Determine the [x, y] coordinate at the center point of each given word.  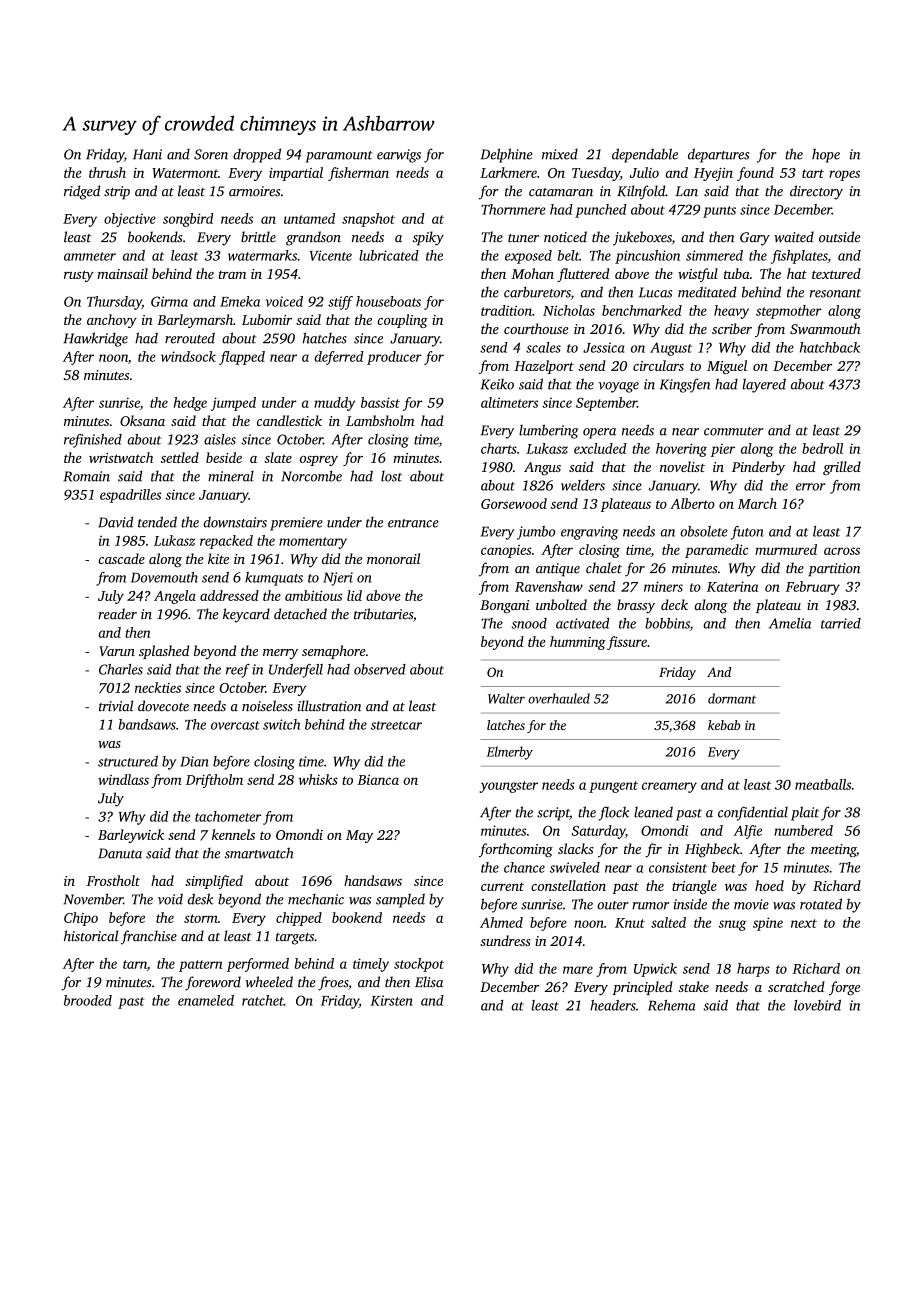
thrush [107, 172]
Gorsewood [514, 503]
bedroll [822, 448]
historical [91, 936]
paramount [339, 157]
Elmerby [510, 753]
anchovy [112, 321]
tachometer [228, 816]
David [115, 522]
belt [568, 255]
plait [805, 813]
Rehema [671, 1005]
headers [613, 1005]
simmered [714, 255]
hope [826, 155]
